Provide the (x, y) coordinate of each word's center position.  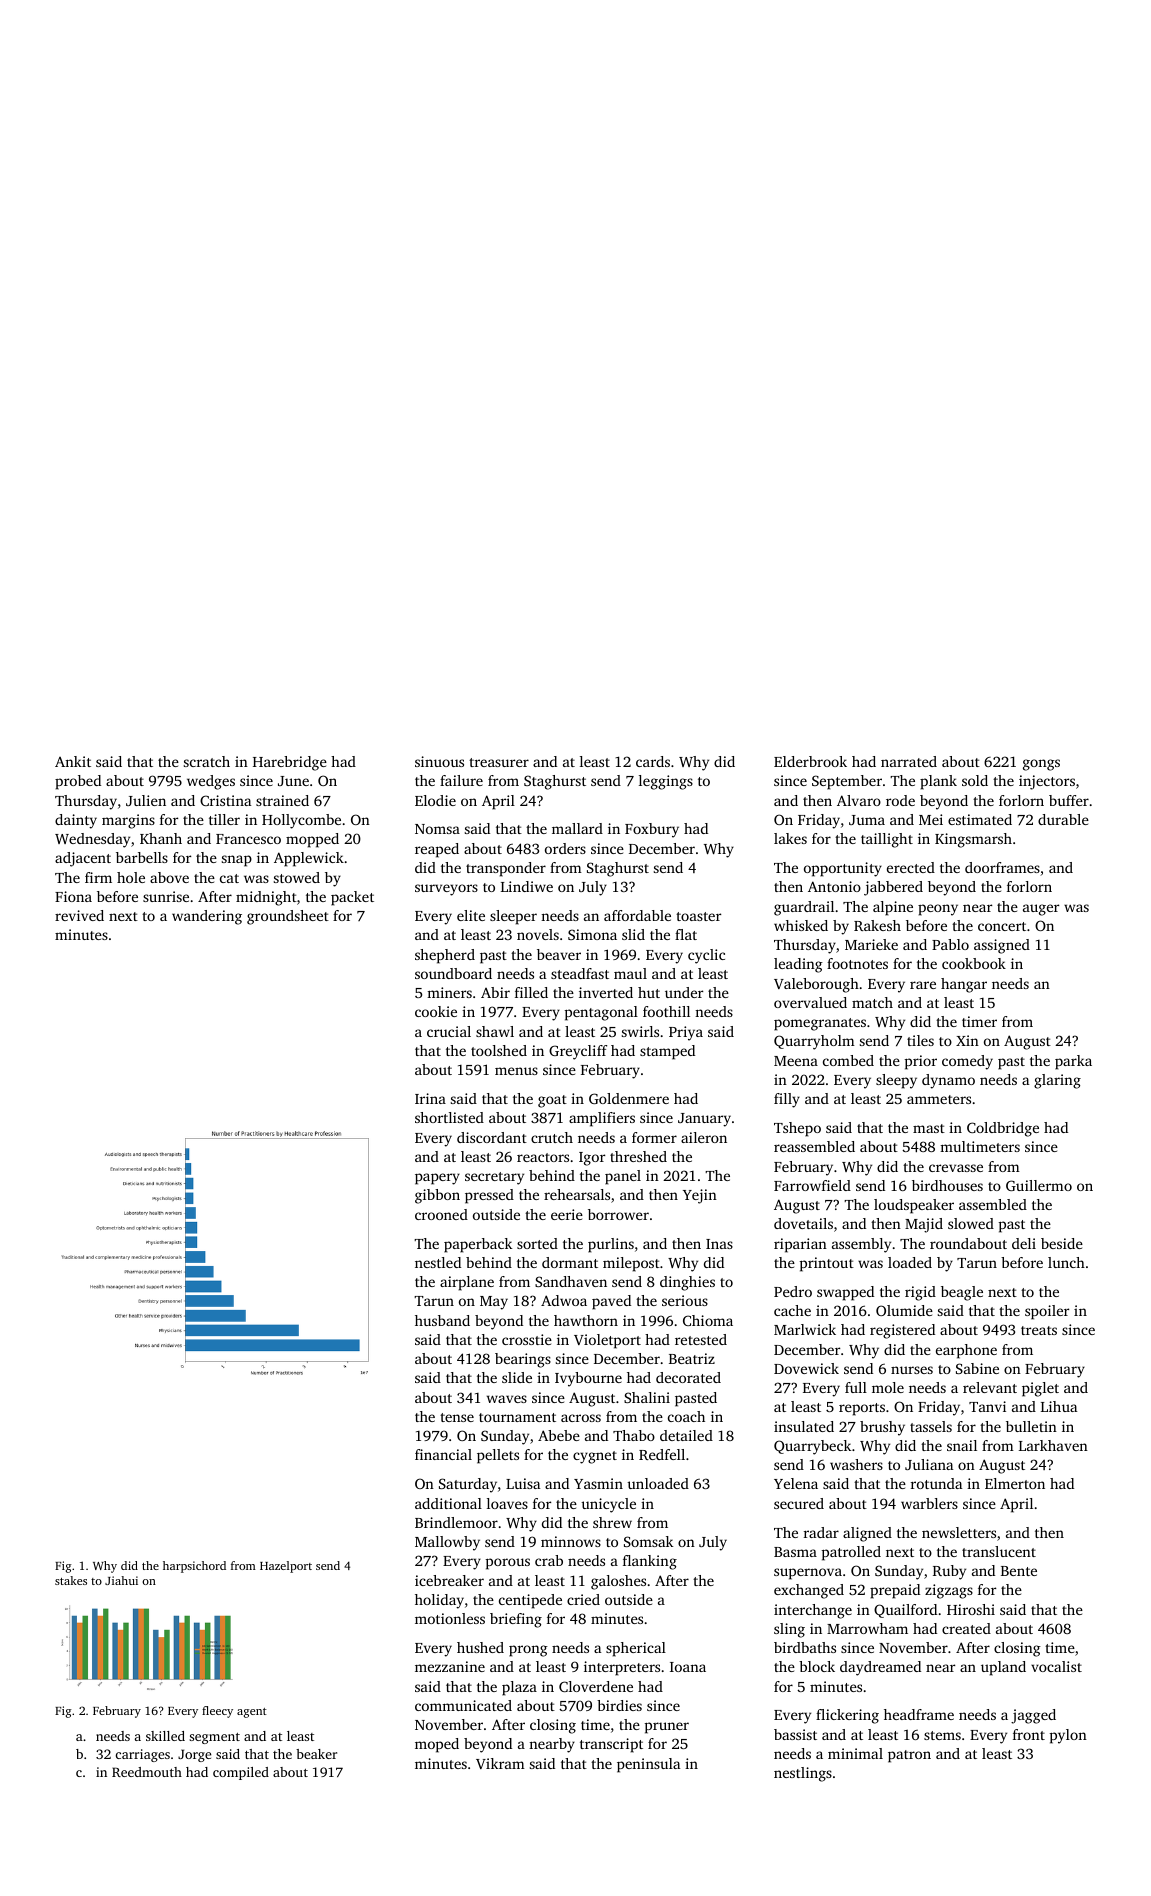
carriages (143, 1755)
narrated (909, 761)
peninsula (648, 1765)
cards (653, 761)
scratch (207, 761)
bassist (795, 1734)
